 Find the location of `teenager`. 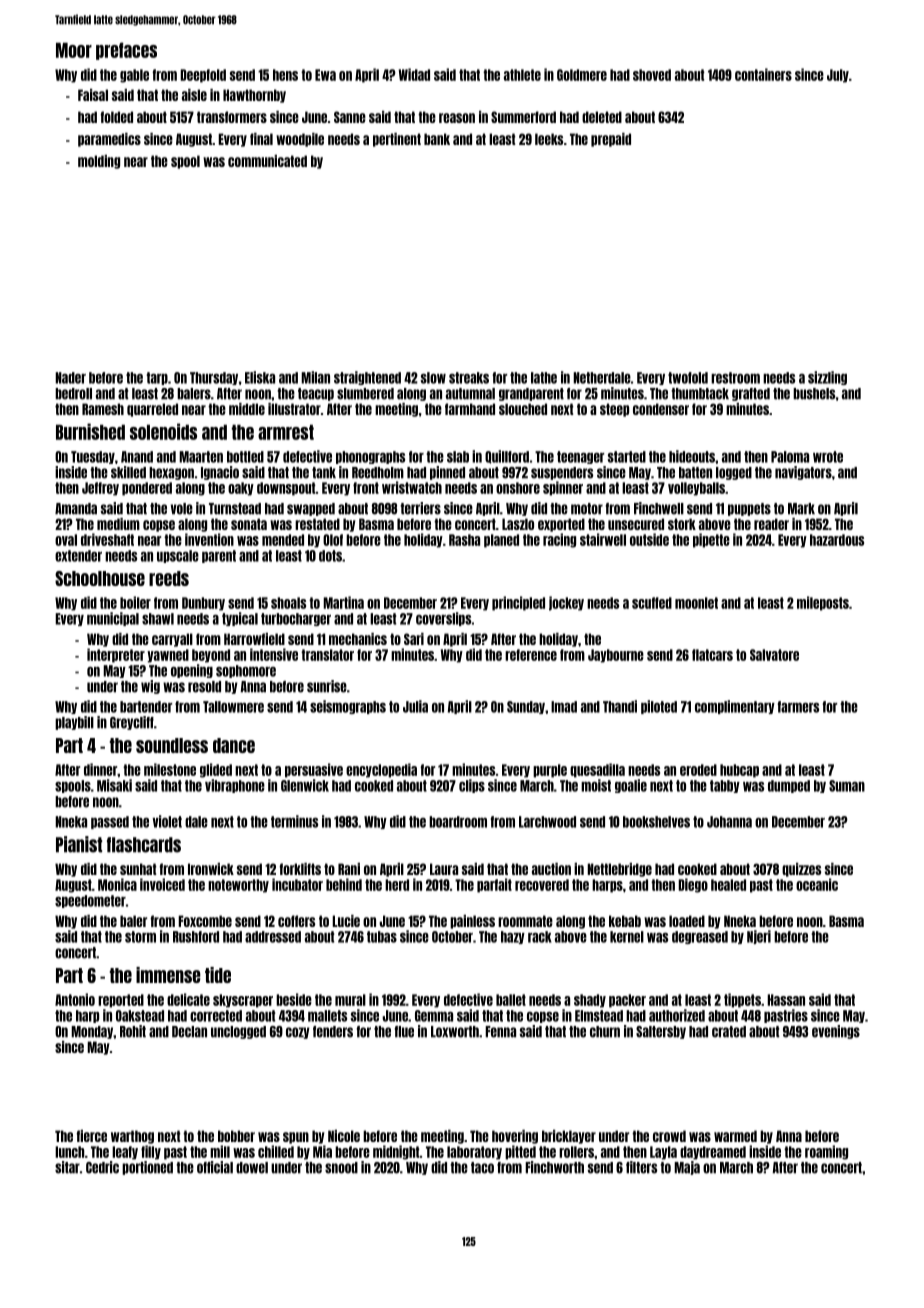

teenager is located at coordinates (580, 457).
